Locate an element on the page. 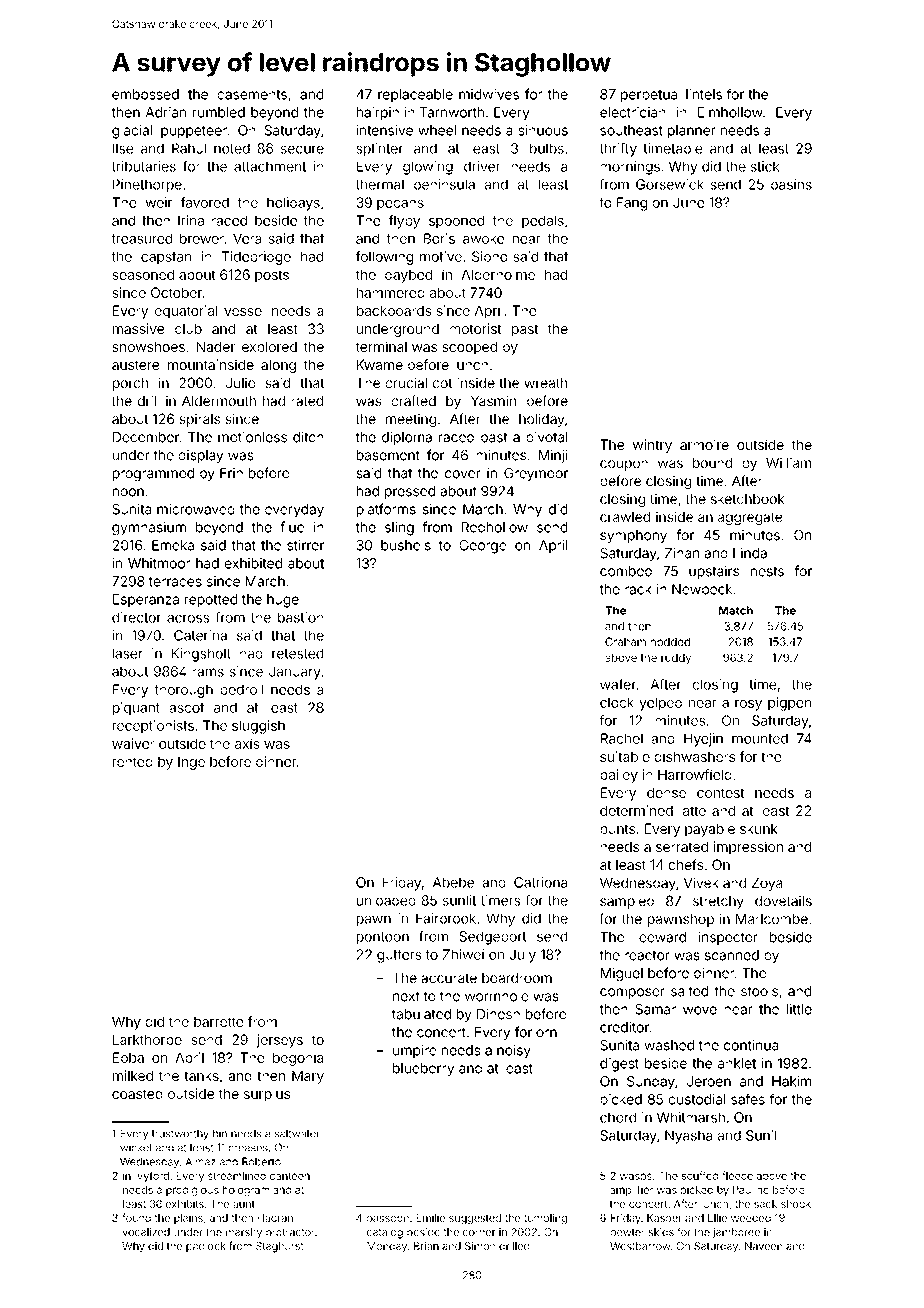 The width and height of the document is (924, 1308). following is located at coordinates (384, 258).
